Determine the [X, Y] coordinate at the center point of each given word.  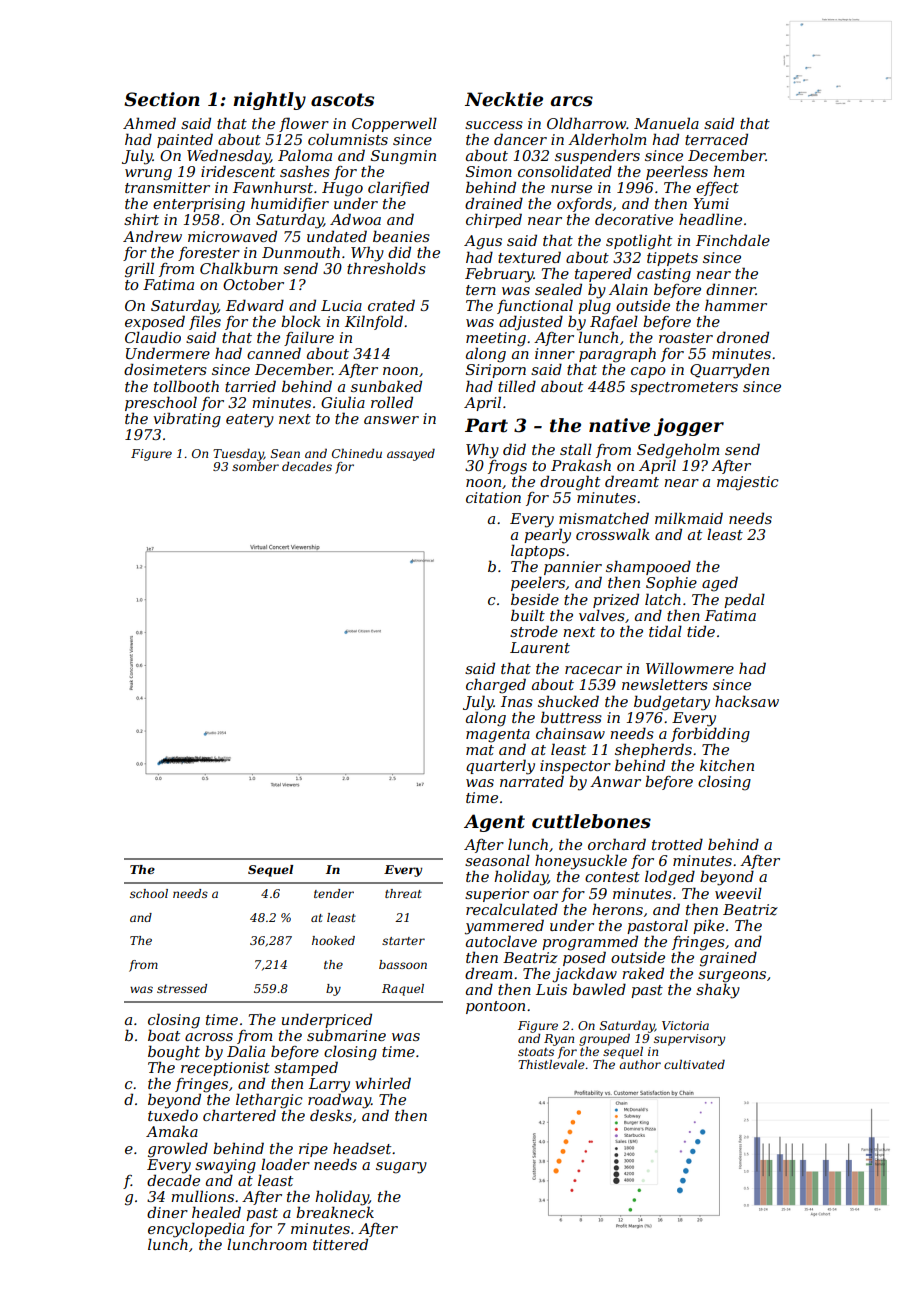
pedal [744, 600]
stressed [182, 988]
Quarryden [729, 371]
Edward [255, 305]
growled [178, 1150]
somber [255, 466]
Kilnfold [374, 322]
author [640, 1064]
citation [493, 497]
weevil [738, 893]
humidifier [290, 204]
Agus [483, 242]
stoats [536, 1052]
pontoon [495, 1007]
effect [717, 189]
